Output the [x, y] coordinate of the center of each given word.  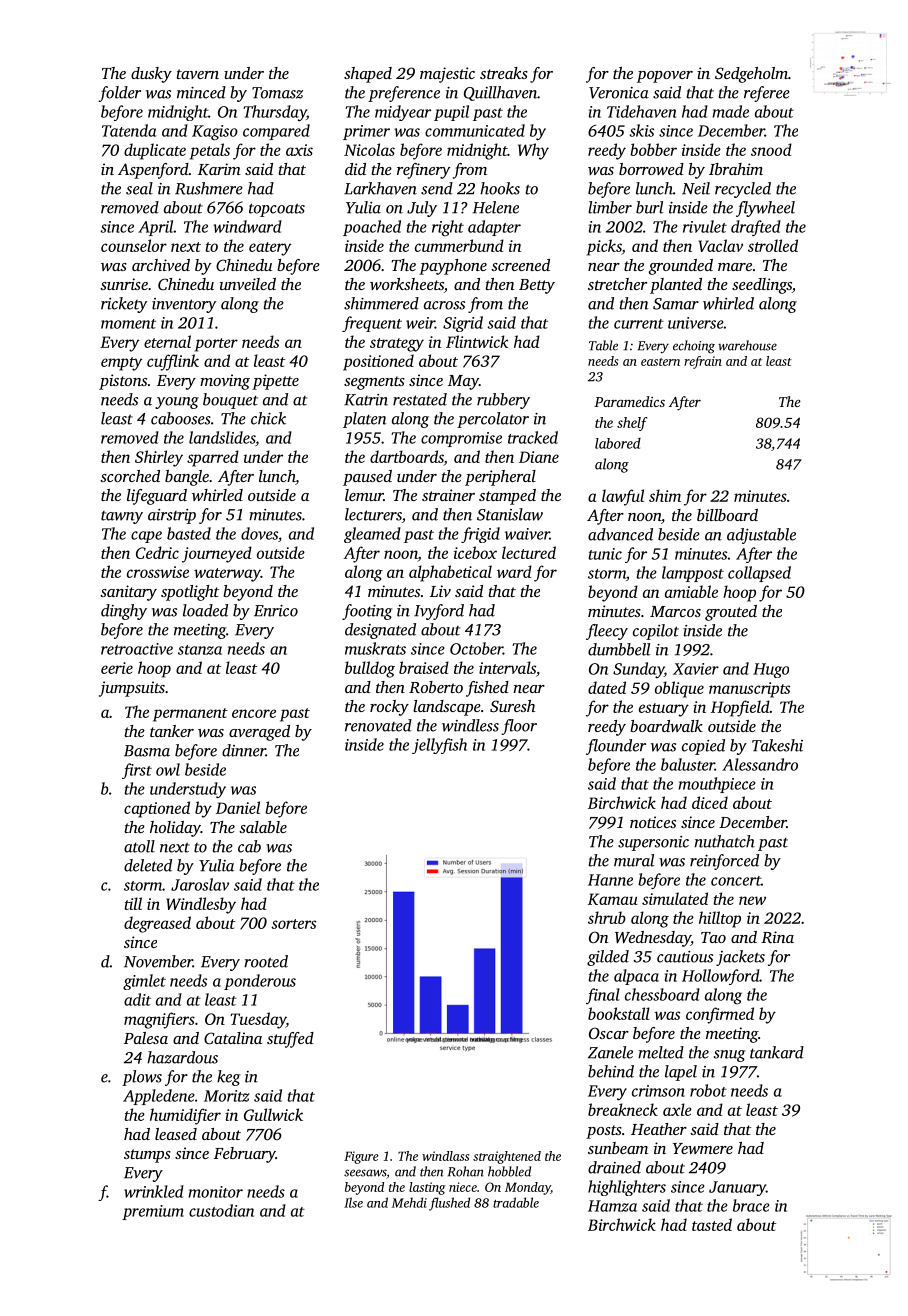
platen [365, 420]
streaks [504, 73]
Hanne [610, 880]
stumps [147, 1156]
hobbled [509, 1171]
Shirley [159, 458]
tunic [605, 554]
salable [263, 827]
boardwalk [666, 726]
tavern [197, 74]
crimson [658, 1091]
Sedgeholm [751, 75]
